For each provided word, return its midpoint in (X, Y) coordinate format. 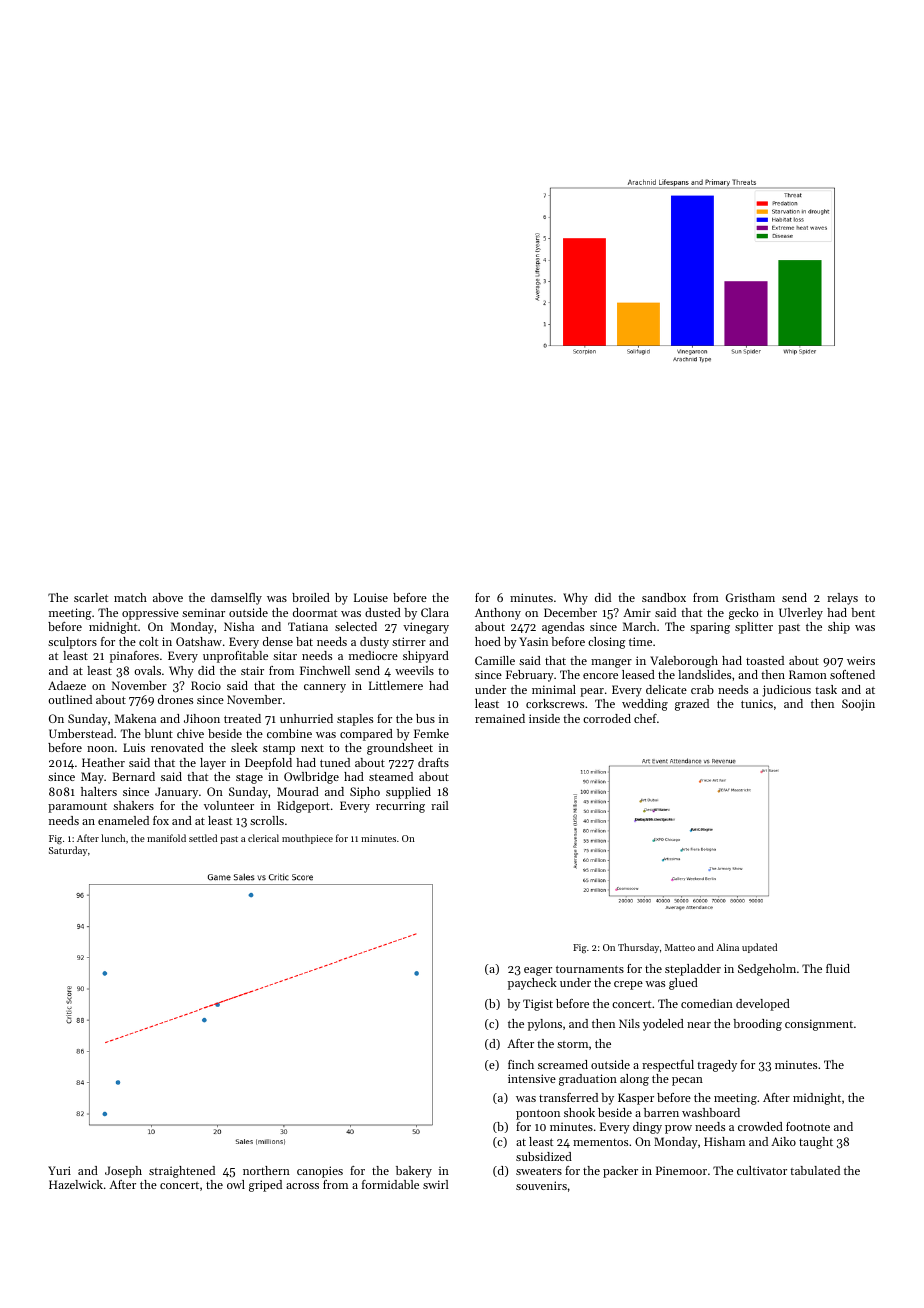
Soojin (858, 705)
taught (816, 1143)
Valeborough (684, 662)
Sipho (365, 793)
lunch (113, 838)
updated (759, 948)
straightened (182, 1172)
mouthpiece (307, 839)
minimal (554, 689)
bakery (414, 1172)
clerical (263, 838)
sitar (285, 655)
